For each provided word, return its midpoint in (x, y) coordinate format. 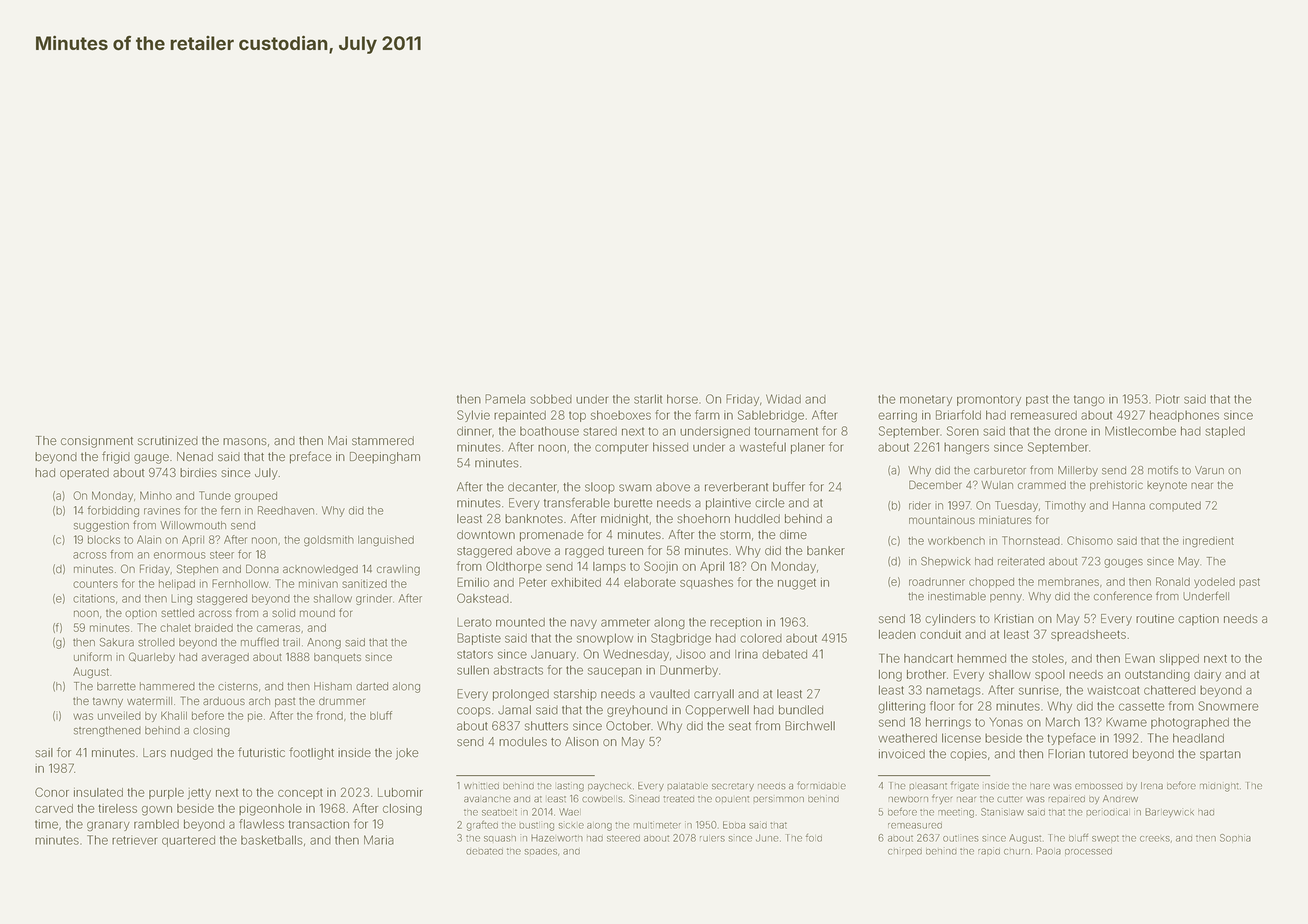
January (553, 655)
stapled (1225, 432)
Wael (570, 812)
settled (177, 613)
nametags (953, 691)
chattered (1170, 690)
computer (621, 448)
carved (54, 808)
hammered (167, 686)
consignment (97, 442)
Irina (746, 654)
